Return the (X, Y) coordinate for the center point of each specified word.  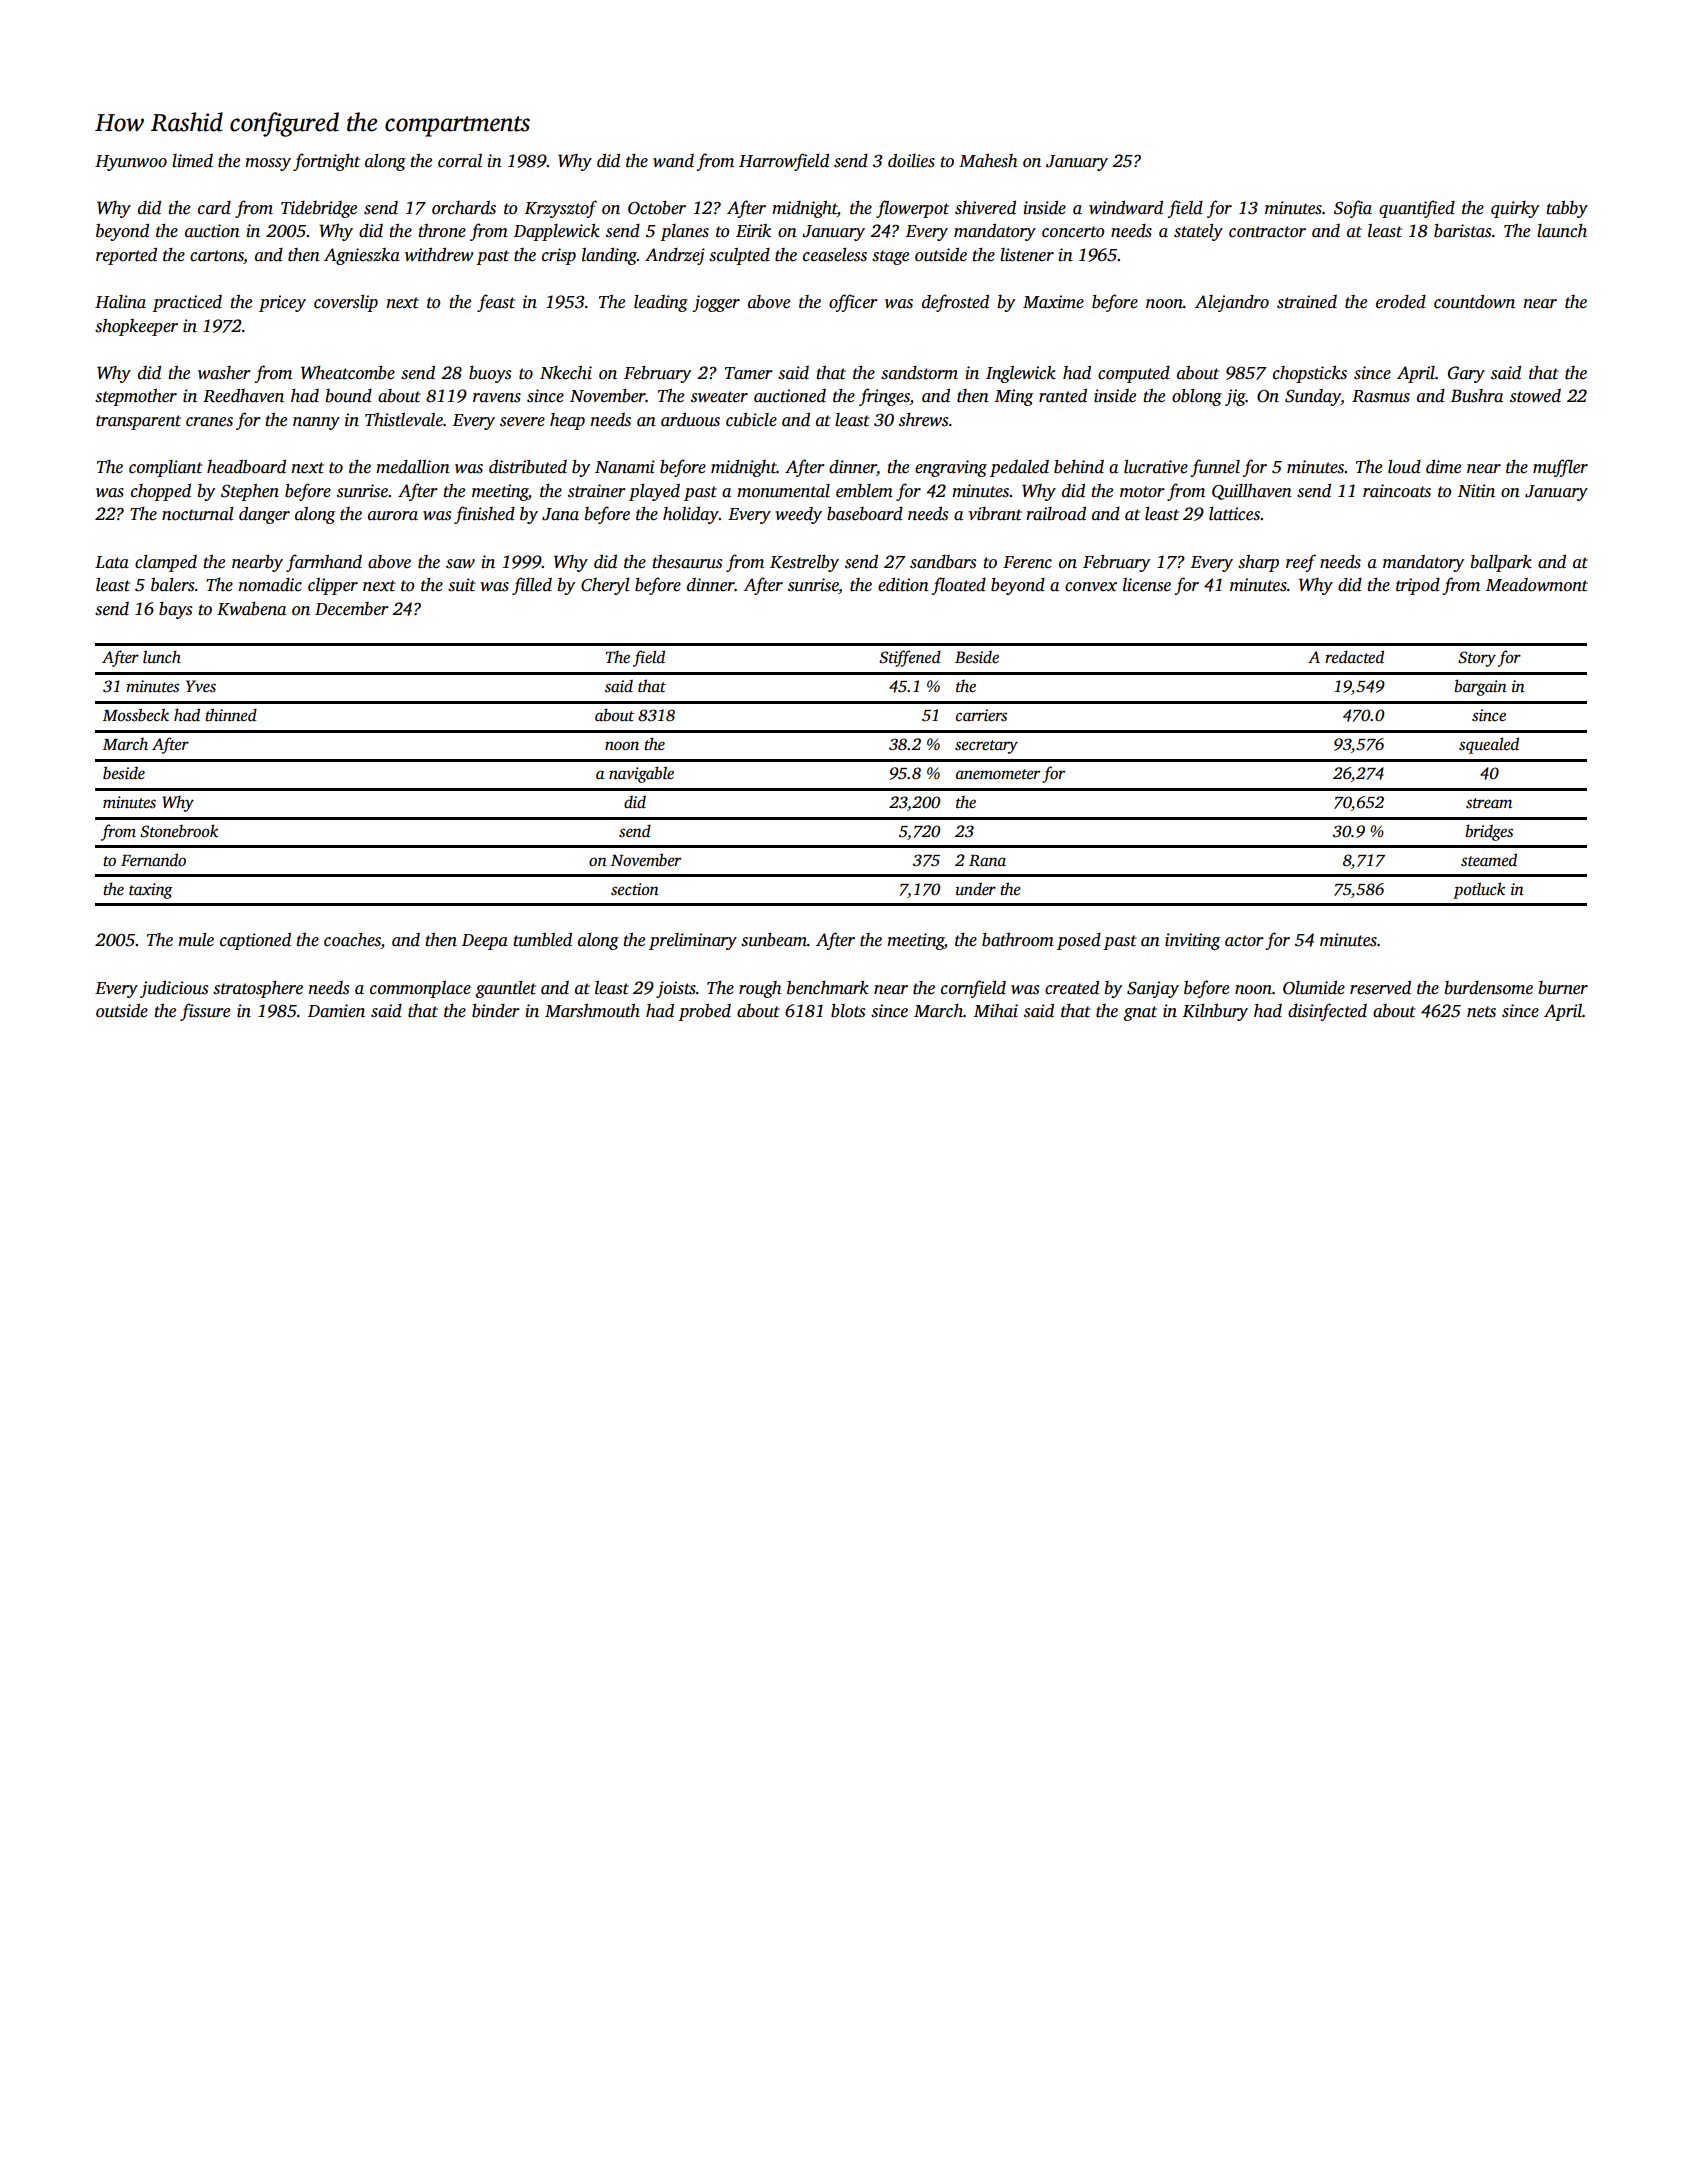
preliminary (693, 941)
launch (1562, 231)
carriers (981, 715)
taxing (151, 891)
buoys (490, 374)
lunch (162, 657)
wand (673, 161)
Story (1477, 659)
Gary (1466, 374)
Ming (1014, 397)
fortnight (326, 162)
